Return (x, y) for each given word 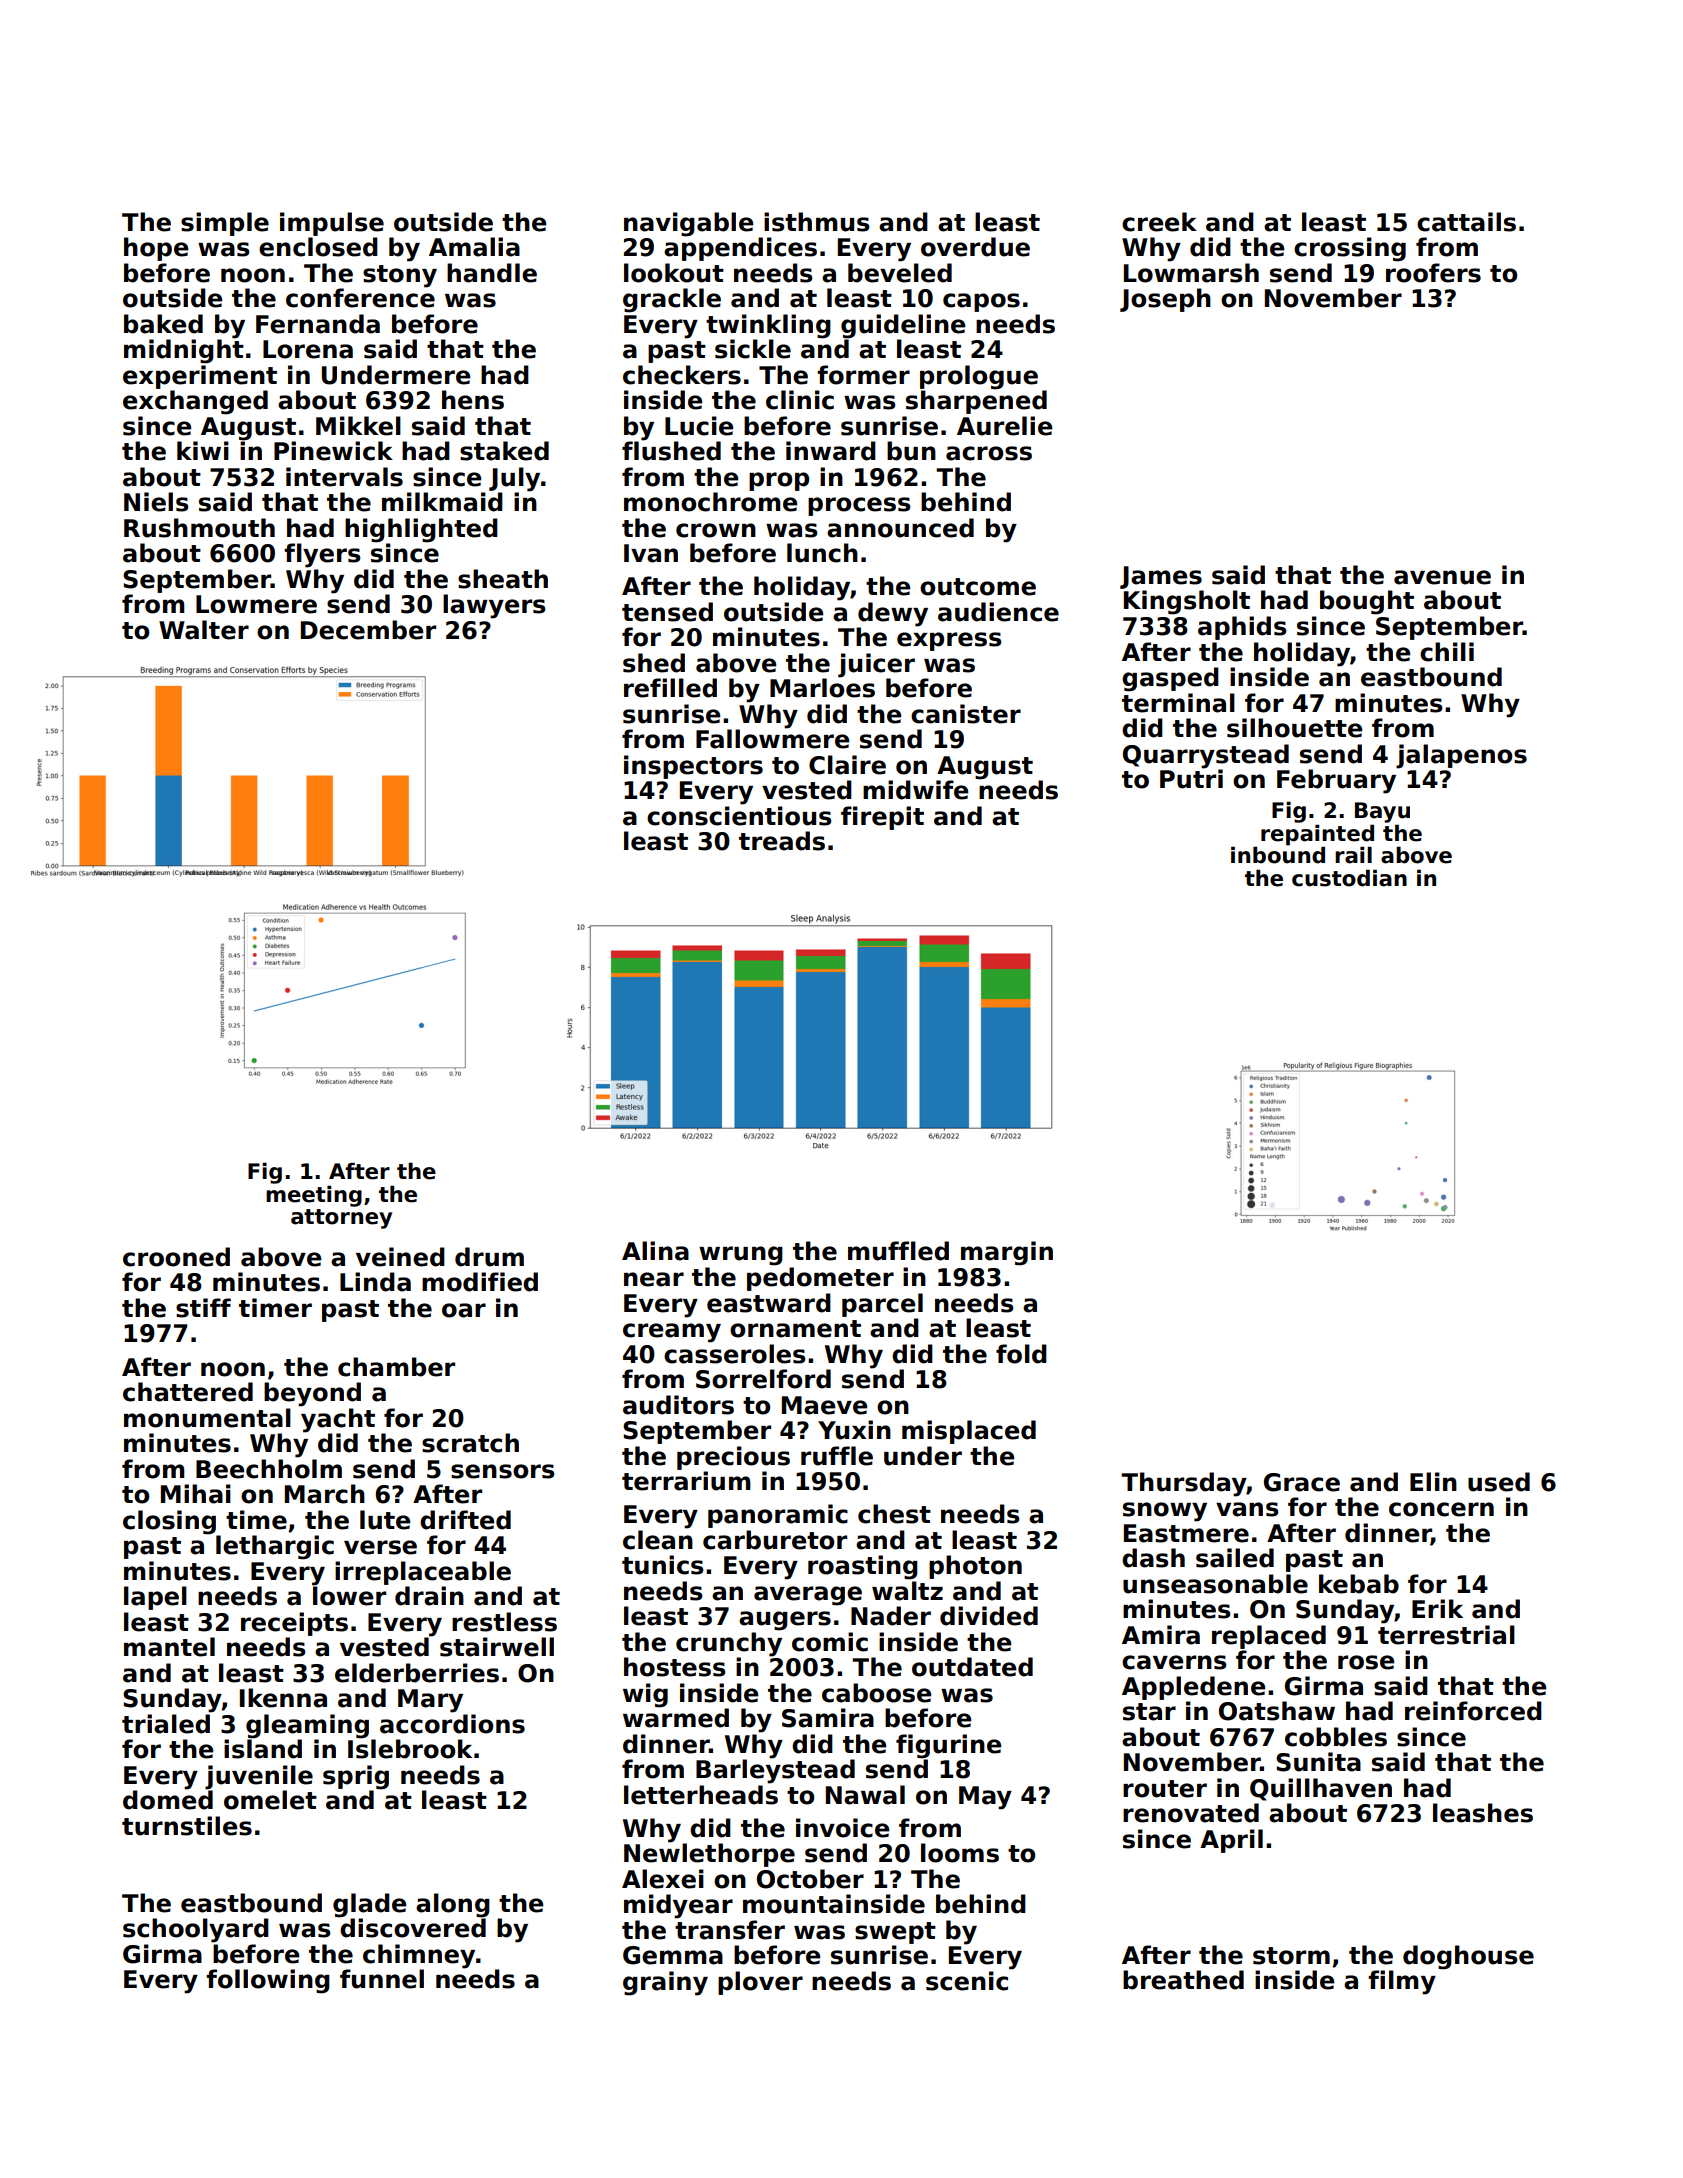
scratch (470, 1443)
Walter (204, 630)
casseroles (734, 1354)
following (268, 1981)
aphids (1242, 628)
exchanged (195, 402)
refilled (670, 688)
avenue (1442, 577)
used (1499, 1482)
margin (1007, 1253)
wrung (741, 1256)
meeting (314, 1196)
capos (981, 302)
